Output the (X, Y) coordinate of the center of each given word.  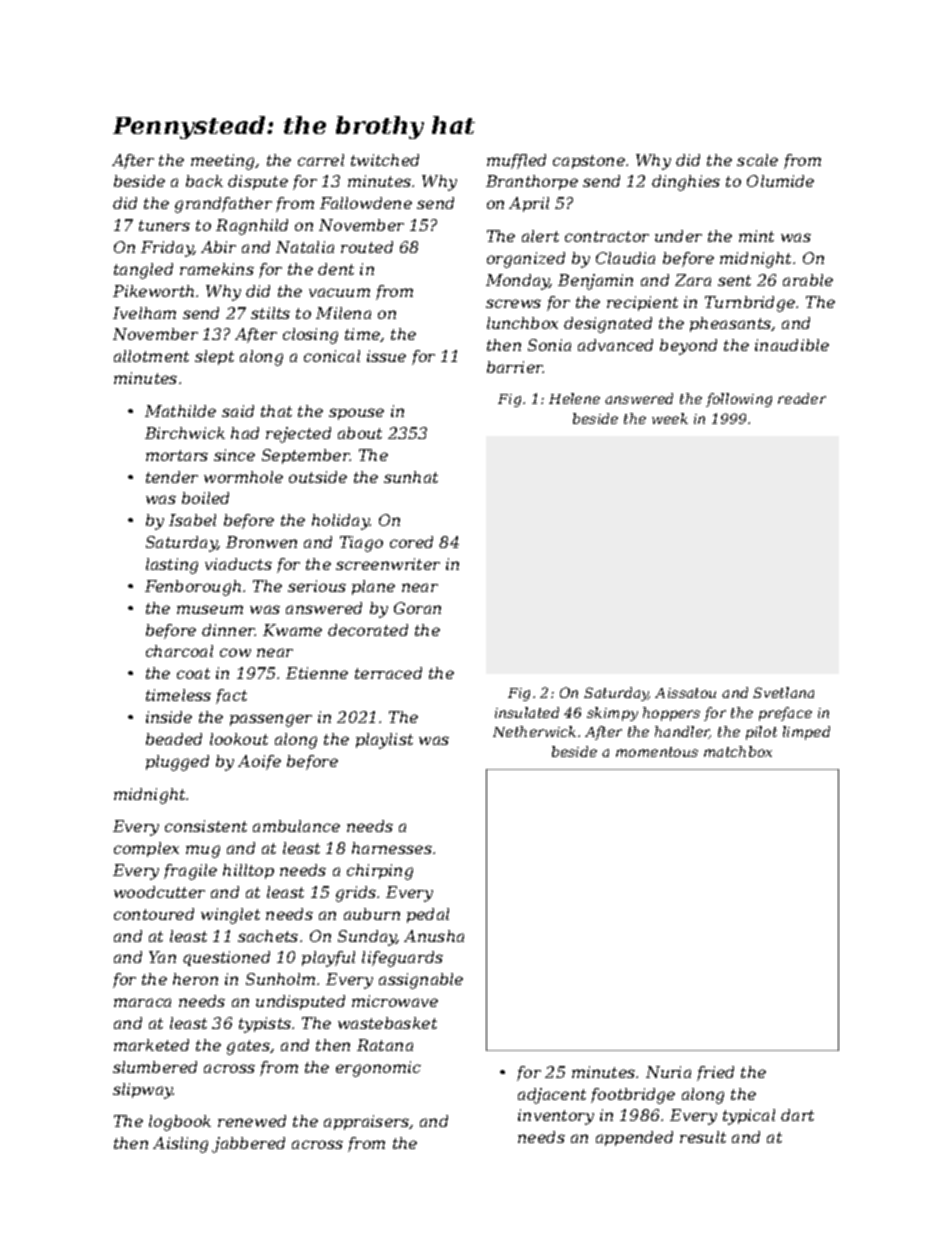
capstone (589, 162)
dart (797, 1115)
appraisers (366, 1122)
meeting (223, 162)
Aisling (180, 1145)
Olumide (780, 181)
